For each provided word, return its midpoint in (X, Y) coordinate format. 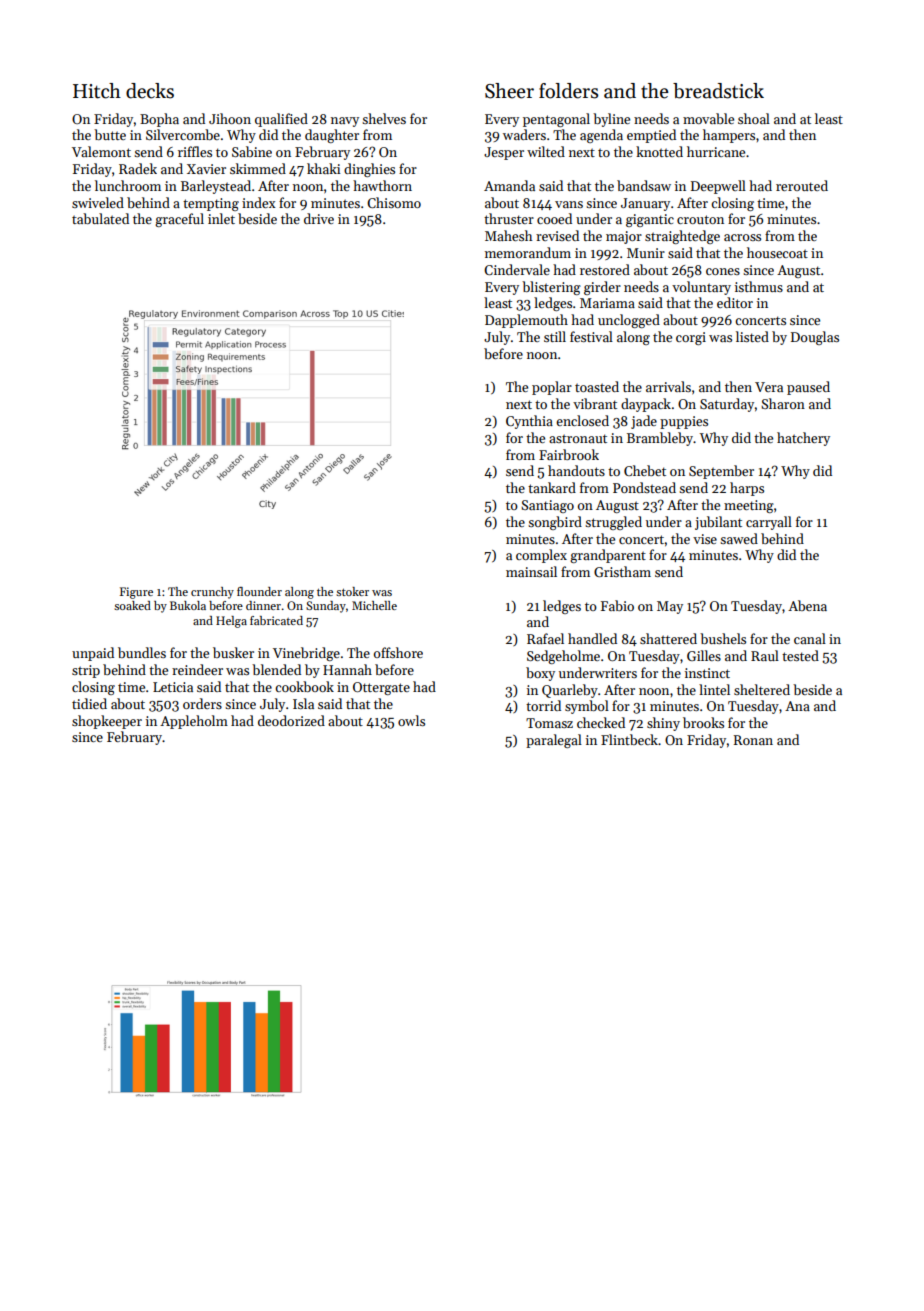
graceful (179, 220)
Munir (646, 253)
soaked (132, 605)
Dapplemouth (526, 321)
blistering (551, 288)
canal (810, 638)
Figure (136, 593)
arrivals (668, 386)
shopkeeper (107, 722)
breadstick (718, 91)
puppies (684, 422)
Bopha (159, 120)
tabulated (100, 218)
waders (524, 134)
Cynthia (529, 422)
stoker (352, 591)
